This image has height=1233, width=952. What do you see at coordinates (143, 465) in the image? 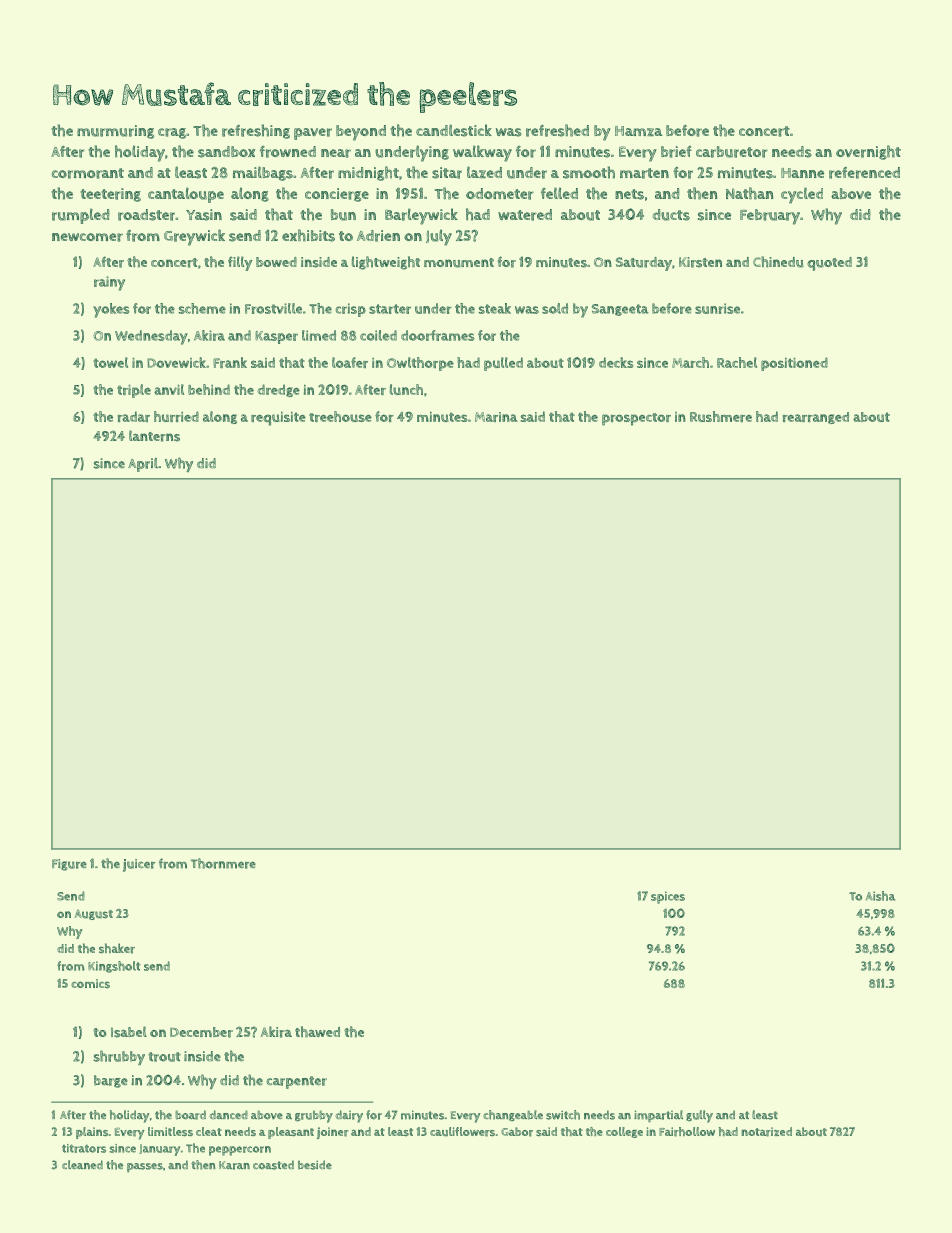
I see `April` at bounding box center [143, 465].
